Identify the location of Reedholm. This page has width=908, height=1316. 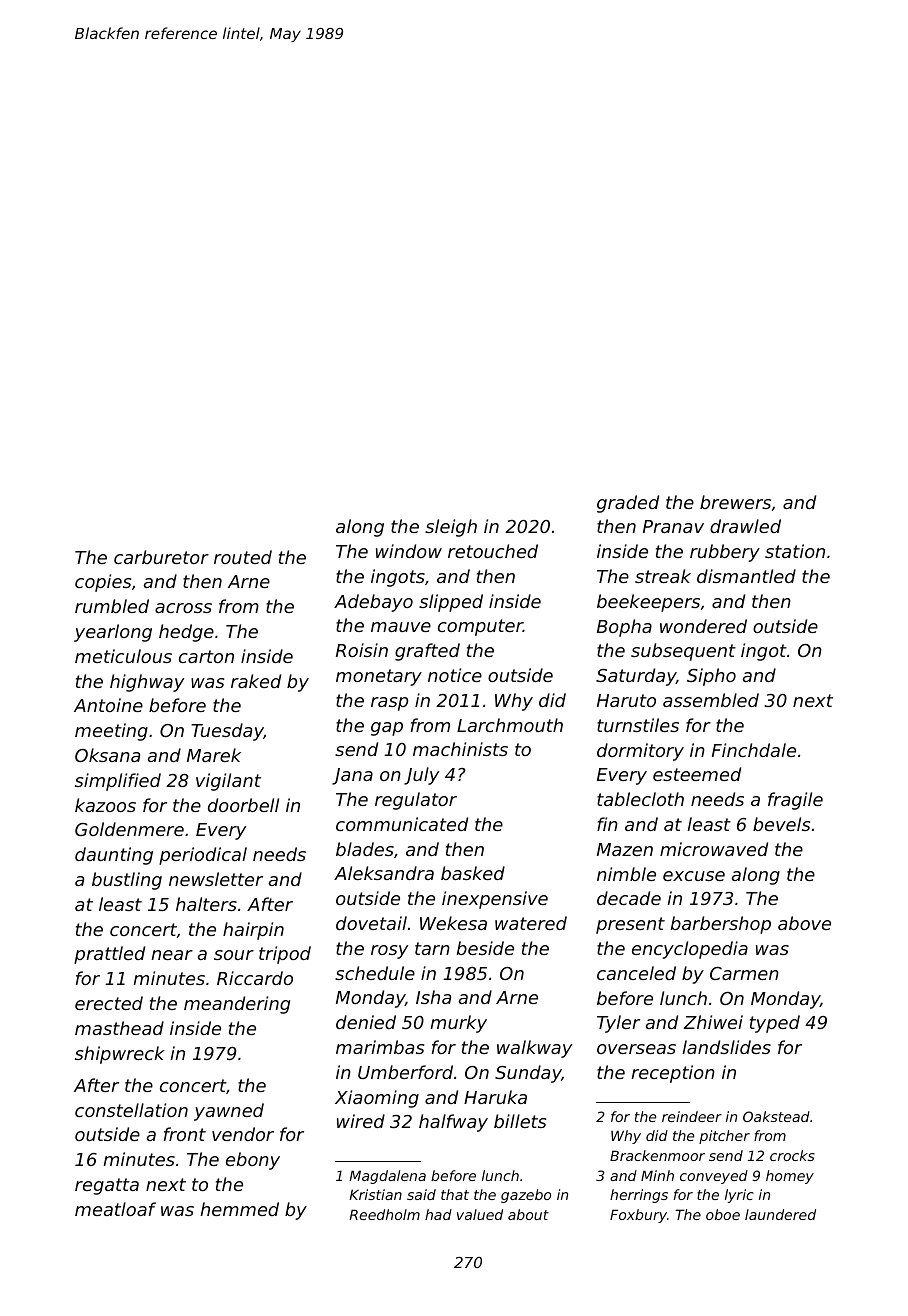
(384, 1214).
